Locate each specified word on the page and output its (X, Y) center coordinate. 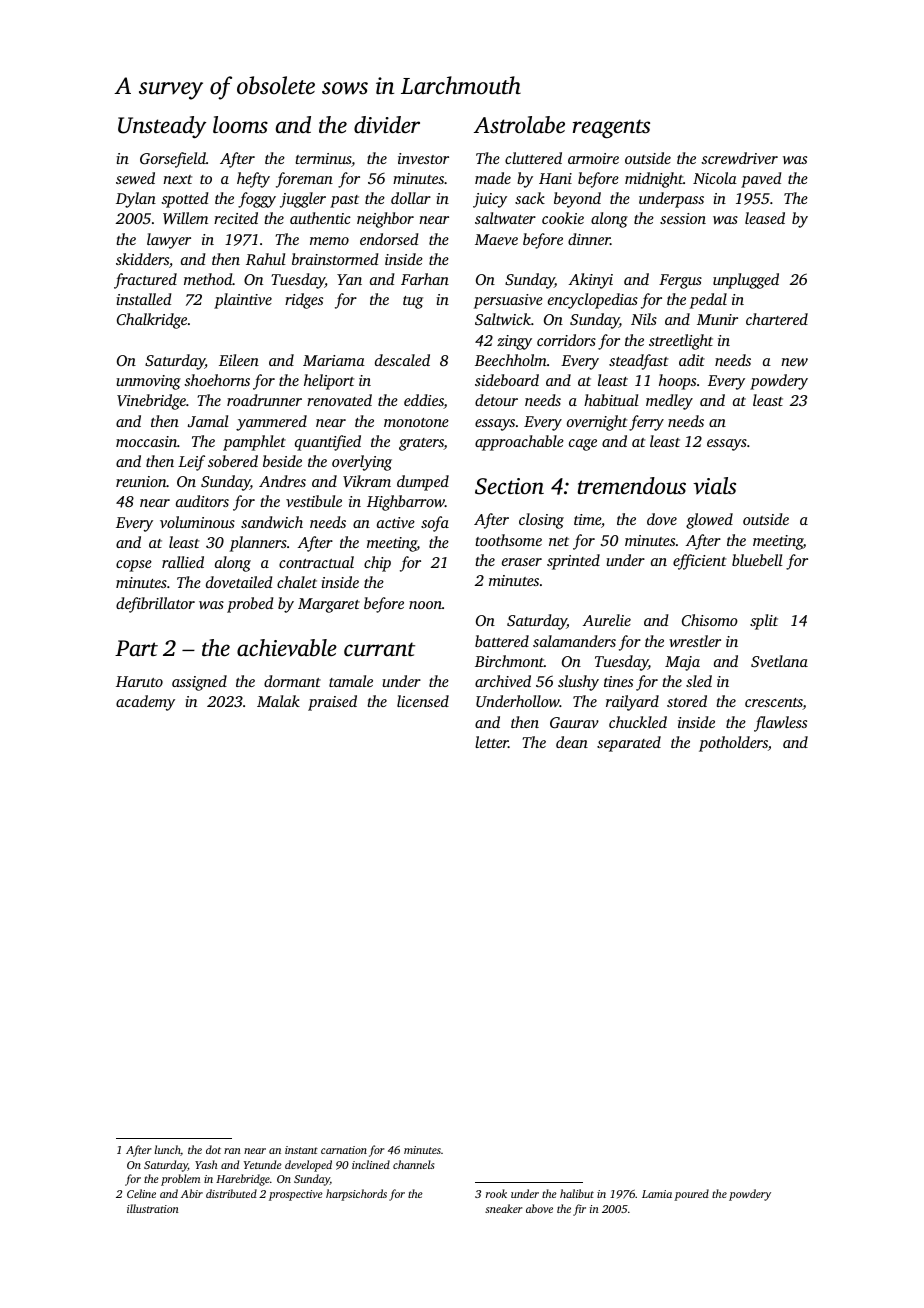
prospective (296, 1195)
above (539, 1208)
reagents (611, 129)
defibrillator (155, 605)
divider (387, 125)
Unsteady (162, 127)
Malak (278, 701)
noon (425, 605)
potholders (733, 744)
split (764, 622)
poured (691, 1195)
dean (572, 742)
